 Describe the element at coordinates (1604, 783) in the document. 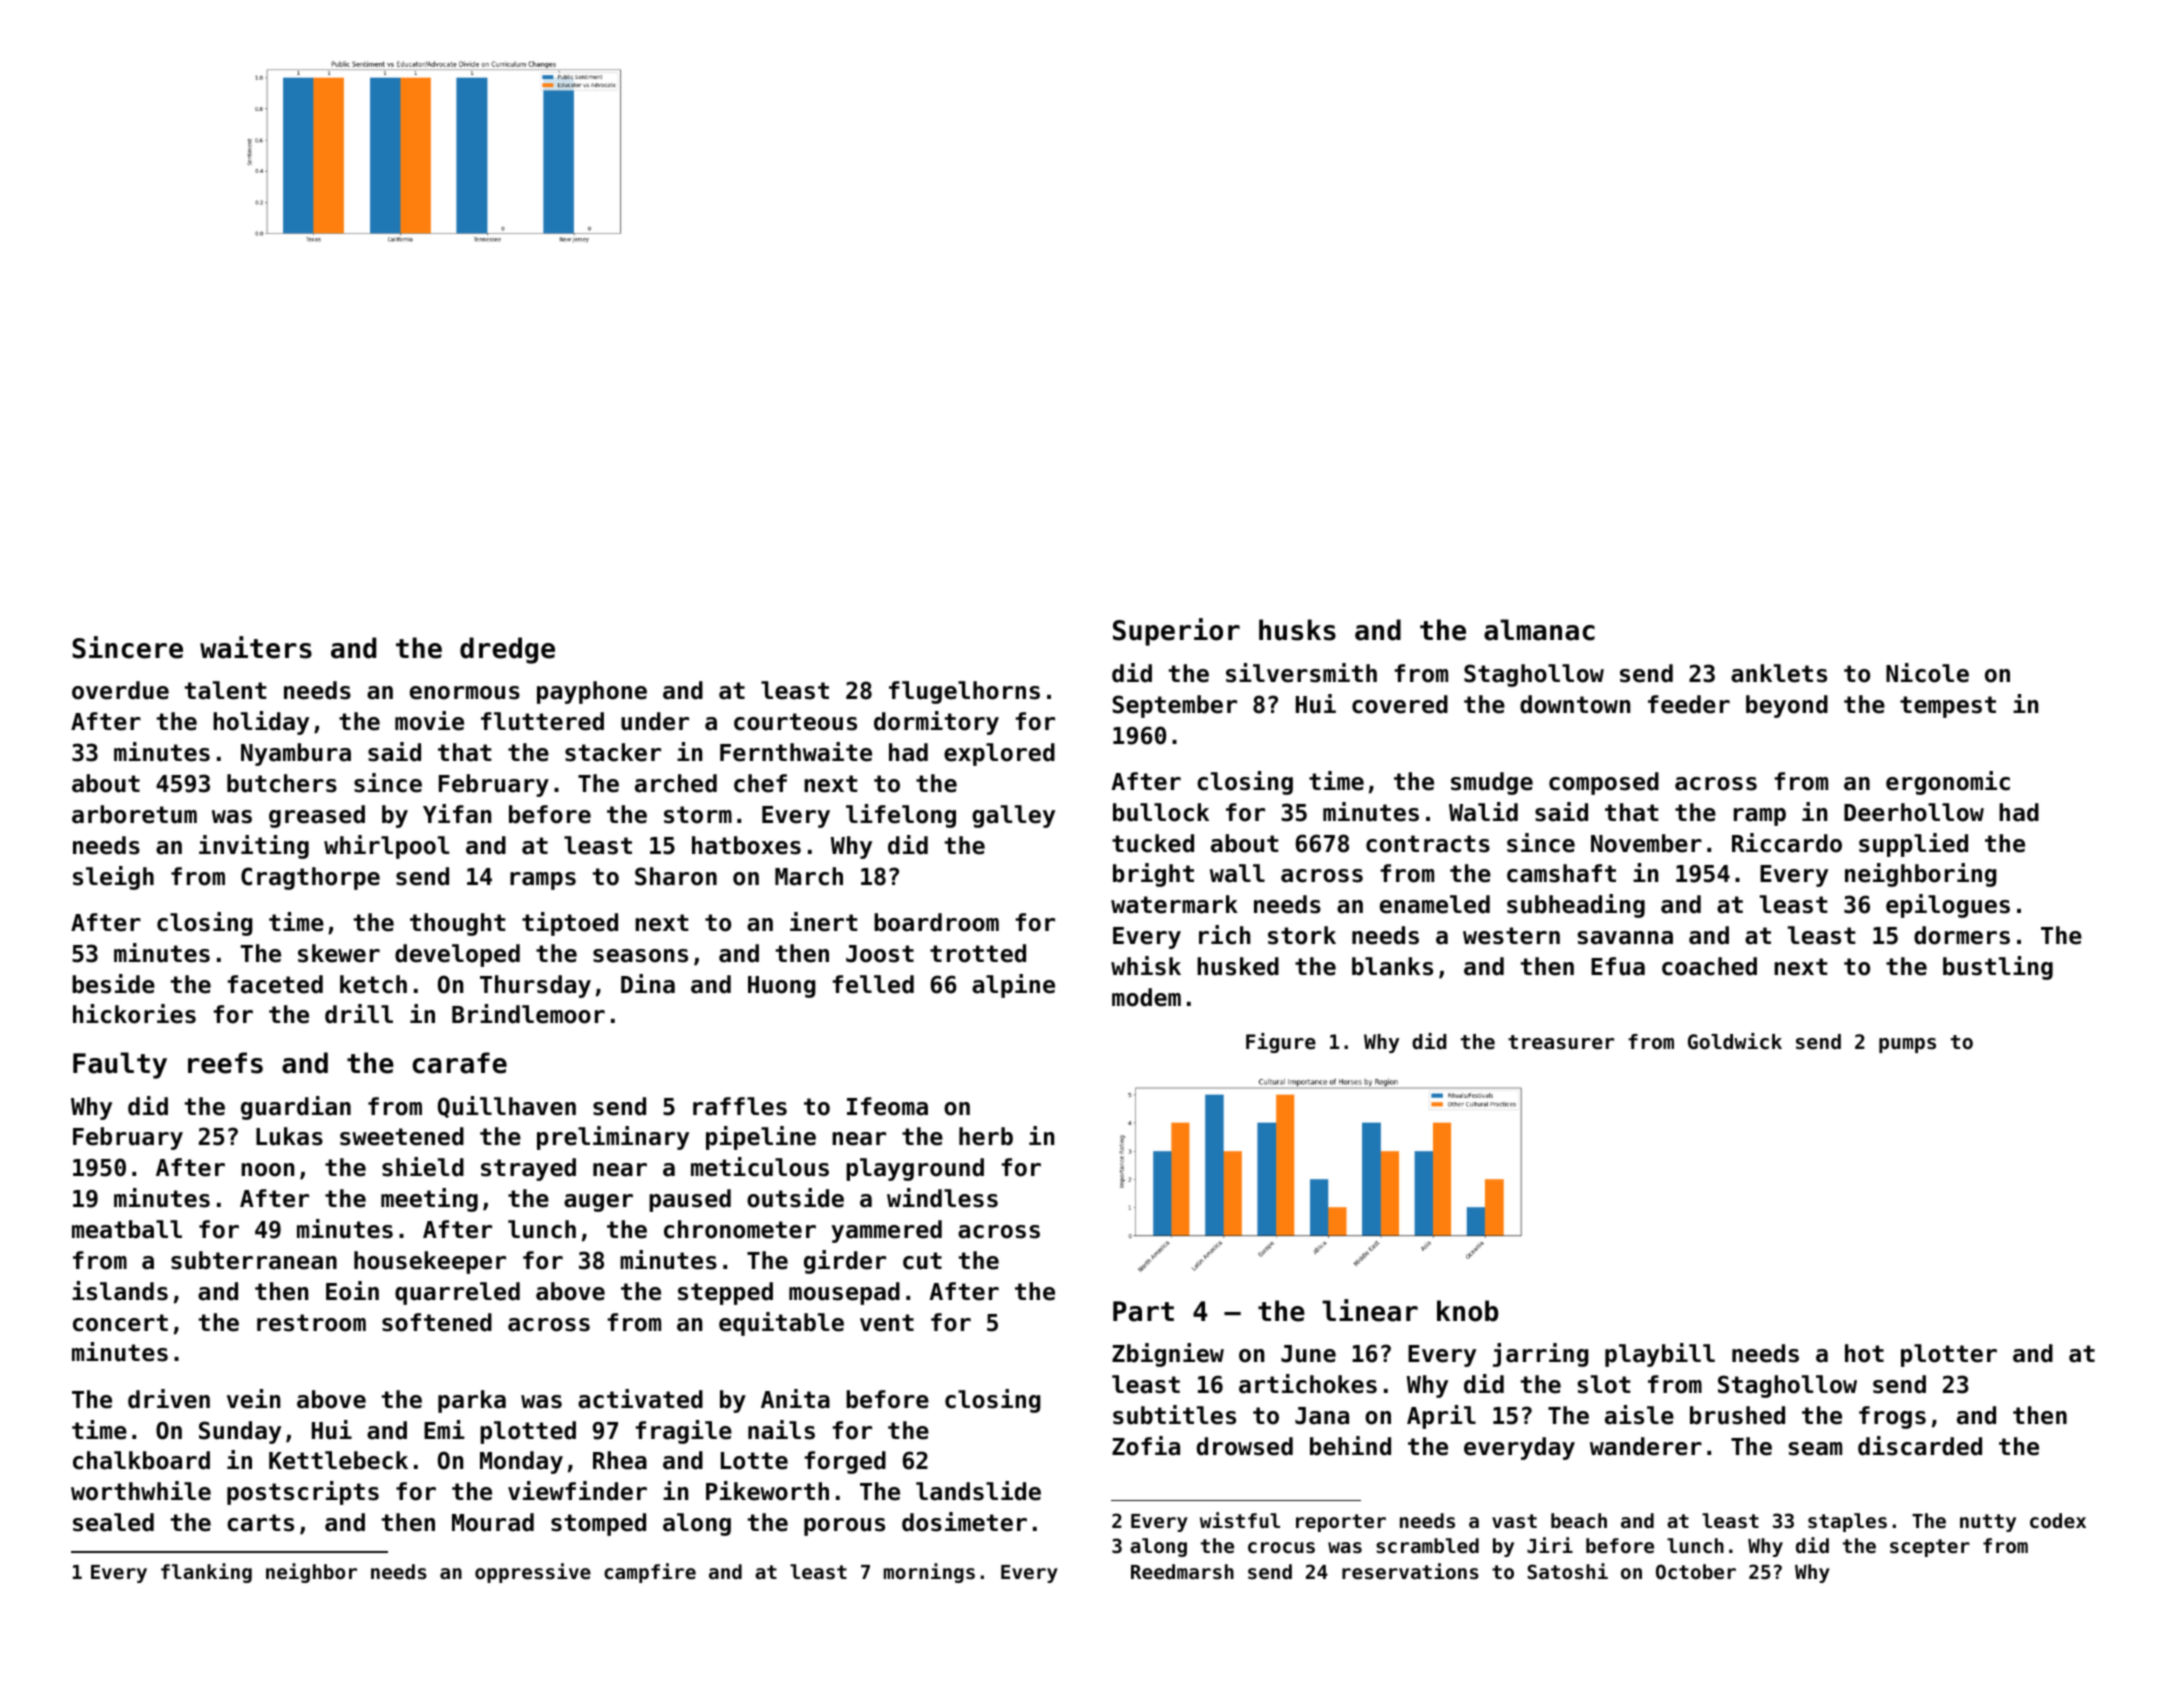

I see `composed` at that location.
